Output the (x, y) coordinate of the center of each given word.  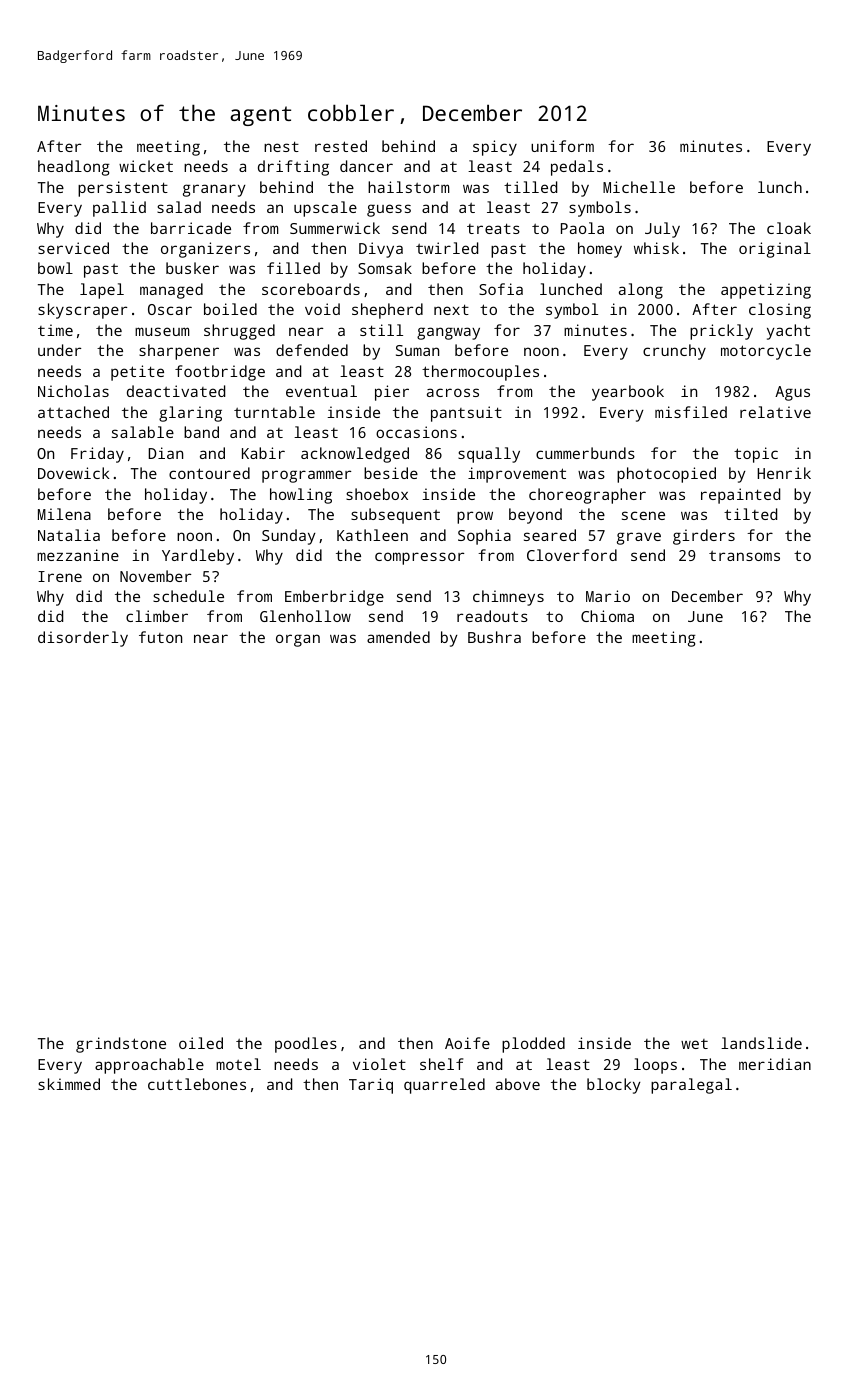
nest (281, 146)
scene (643, 515)
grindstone (121, 1045)
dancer (366, 166)
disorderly (83, 639)
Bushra (494, 637)
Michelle (639, 187)
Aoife (467, 1043)
